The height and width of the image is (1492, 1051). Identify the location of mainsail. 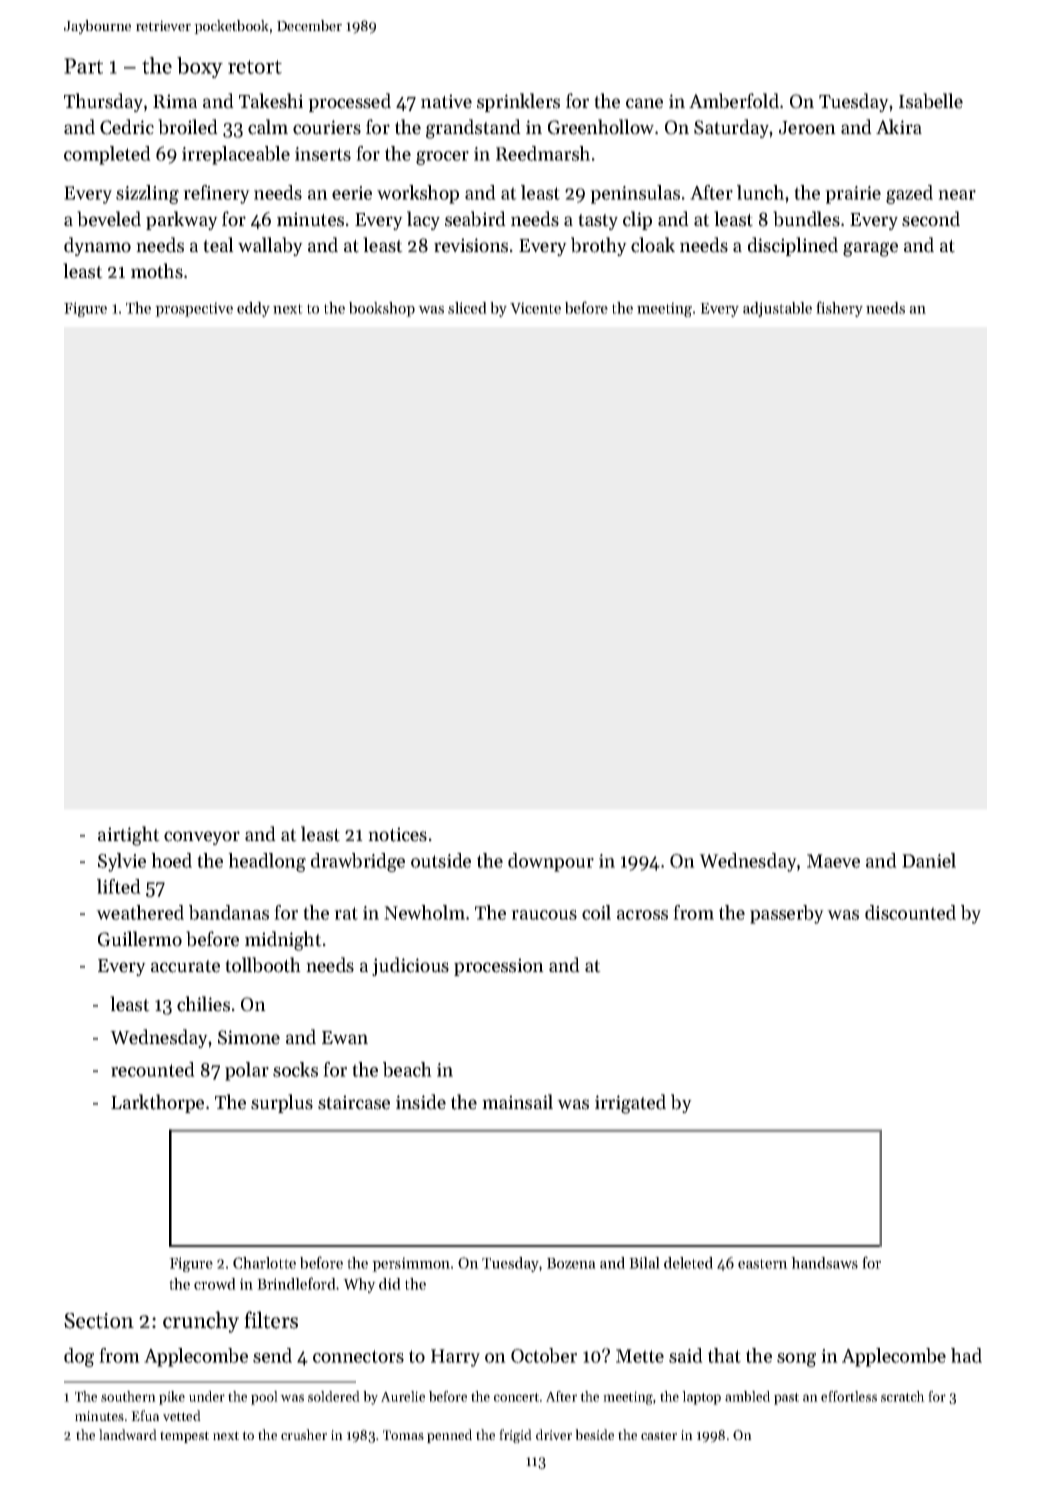
(517, 1102).
